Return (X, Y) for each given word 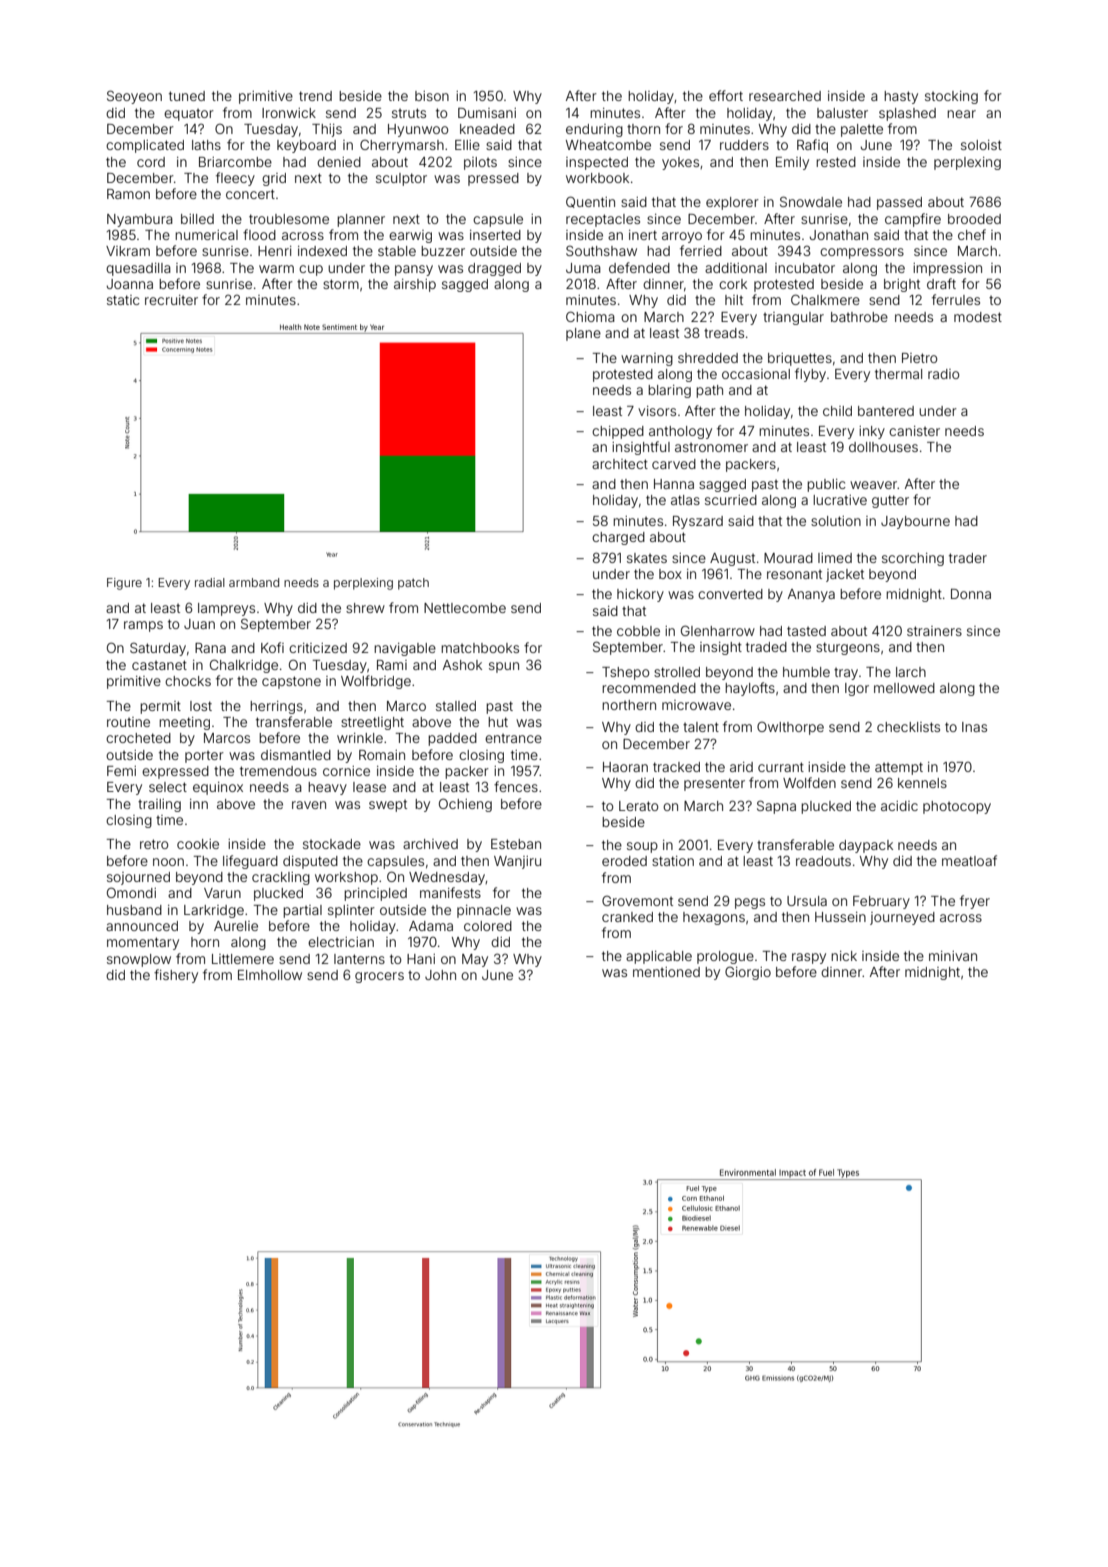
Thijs (327, 130)
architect (620, 464)
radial (210, 582)
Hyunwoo (418, 130)
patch (413, 584)
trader (968, 558)
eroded (624, 861)
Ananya (811, 595)
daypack (866, 846)
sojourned (138, 878)
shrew (365, 608)
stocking (951, 97)
